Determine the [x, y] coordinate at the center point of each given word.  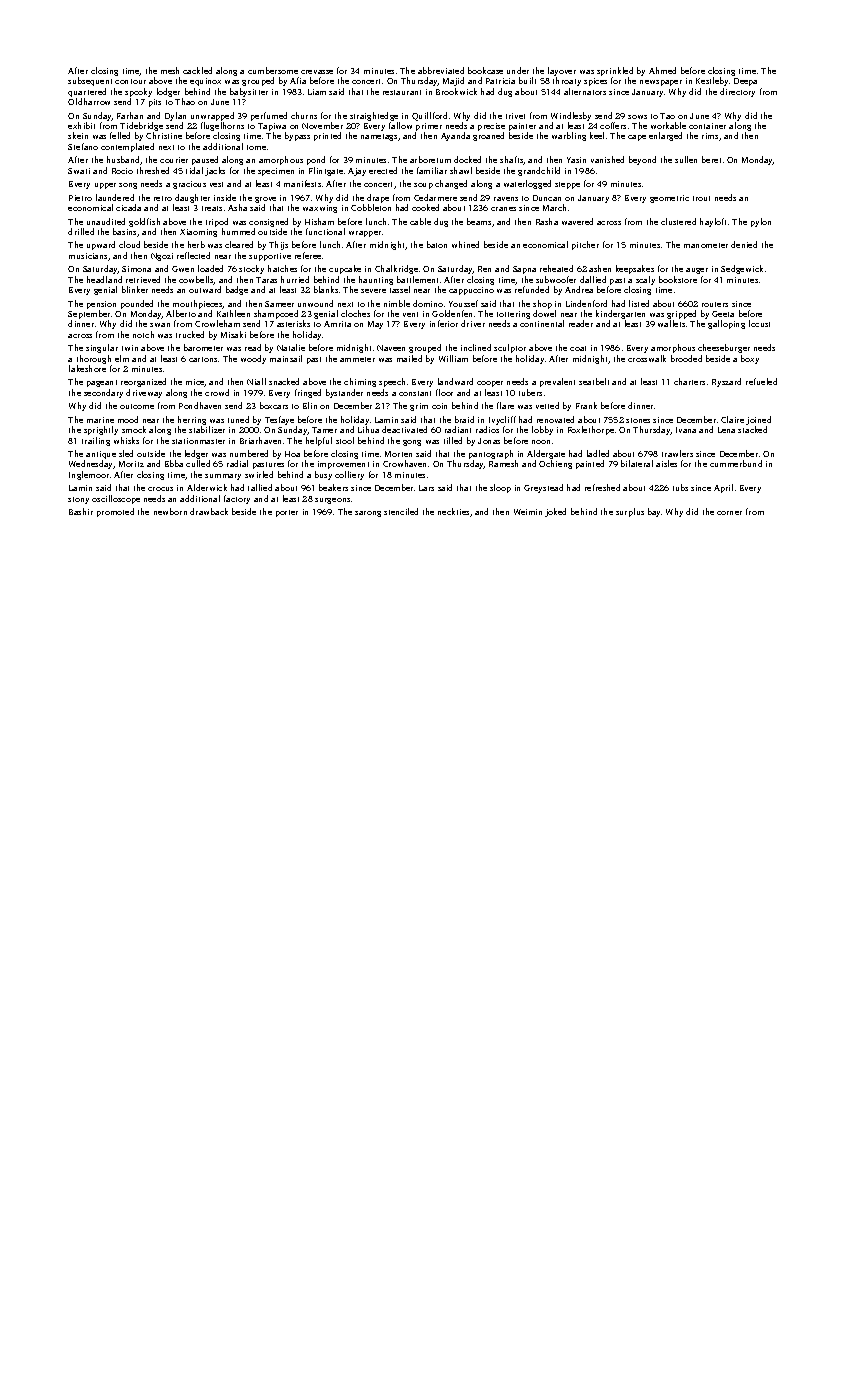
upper [105, 186]
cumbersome [273, 70]
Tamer [324, 430]
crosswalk [647, 358]
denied [744, 244]
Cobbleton [371, 207]
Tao [667, 116]
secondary [103, 393]
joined [758, 420]
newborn [170, 511]
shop [542, 304]
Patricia [500, 81]
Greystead [543, 488]
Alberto [181, 313]
